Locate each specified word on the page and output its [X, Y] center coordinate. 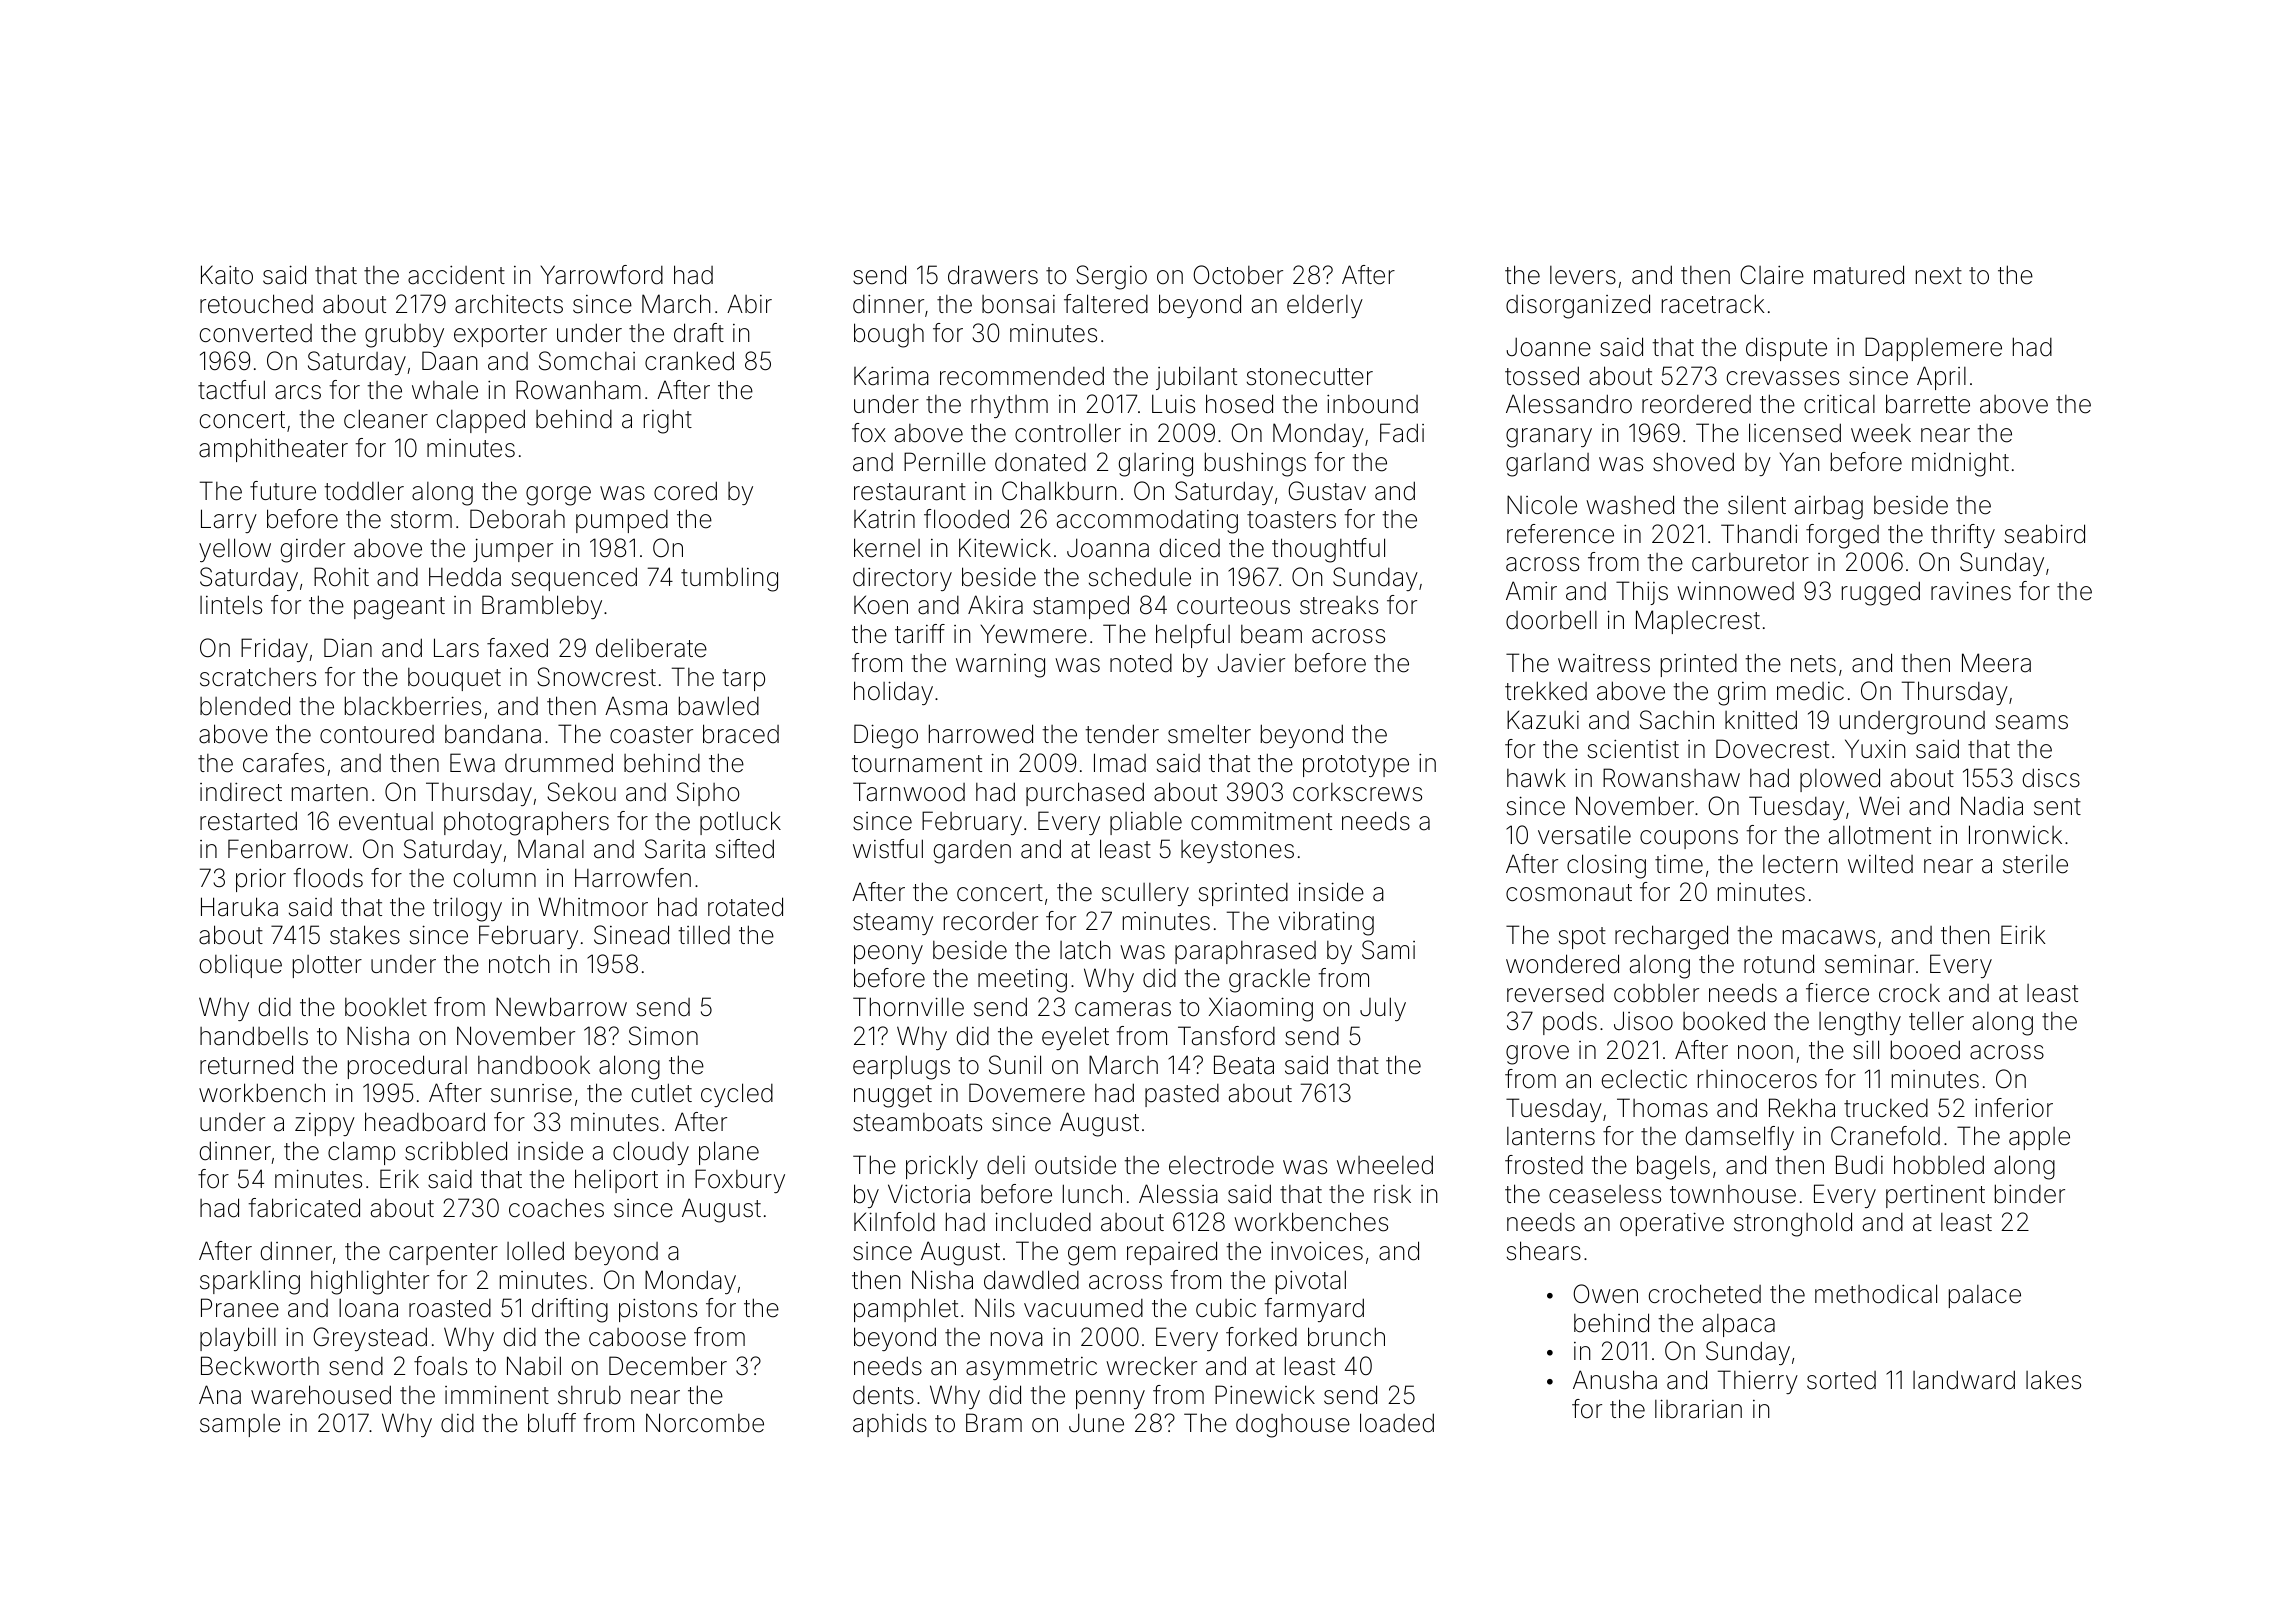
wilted [1880, 864]
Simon [663, 1036]
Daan [450, 361]
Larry [229, 521]
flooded [966, 519]
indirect [241, 792]
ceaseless [1605, 1194]
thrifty [1963, 536]
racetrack [1713, 304]
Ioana [368, 1308]
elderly [1325, 306]
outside [1075, 1165]
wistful [888, 849]
